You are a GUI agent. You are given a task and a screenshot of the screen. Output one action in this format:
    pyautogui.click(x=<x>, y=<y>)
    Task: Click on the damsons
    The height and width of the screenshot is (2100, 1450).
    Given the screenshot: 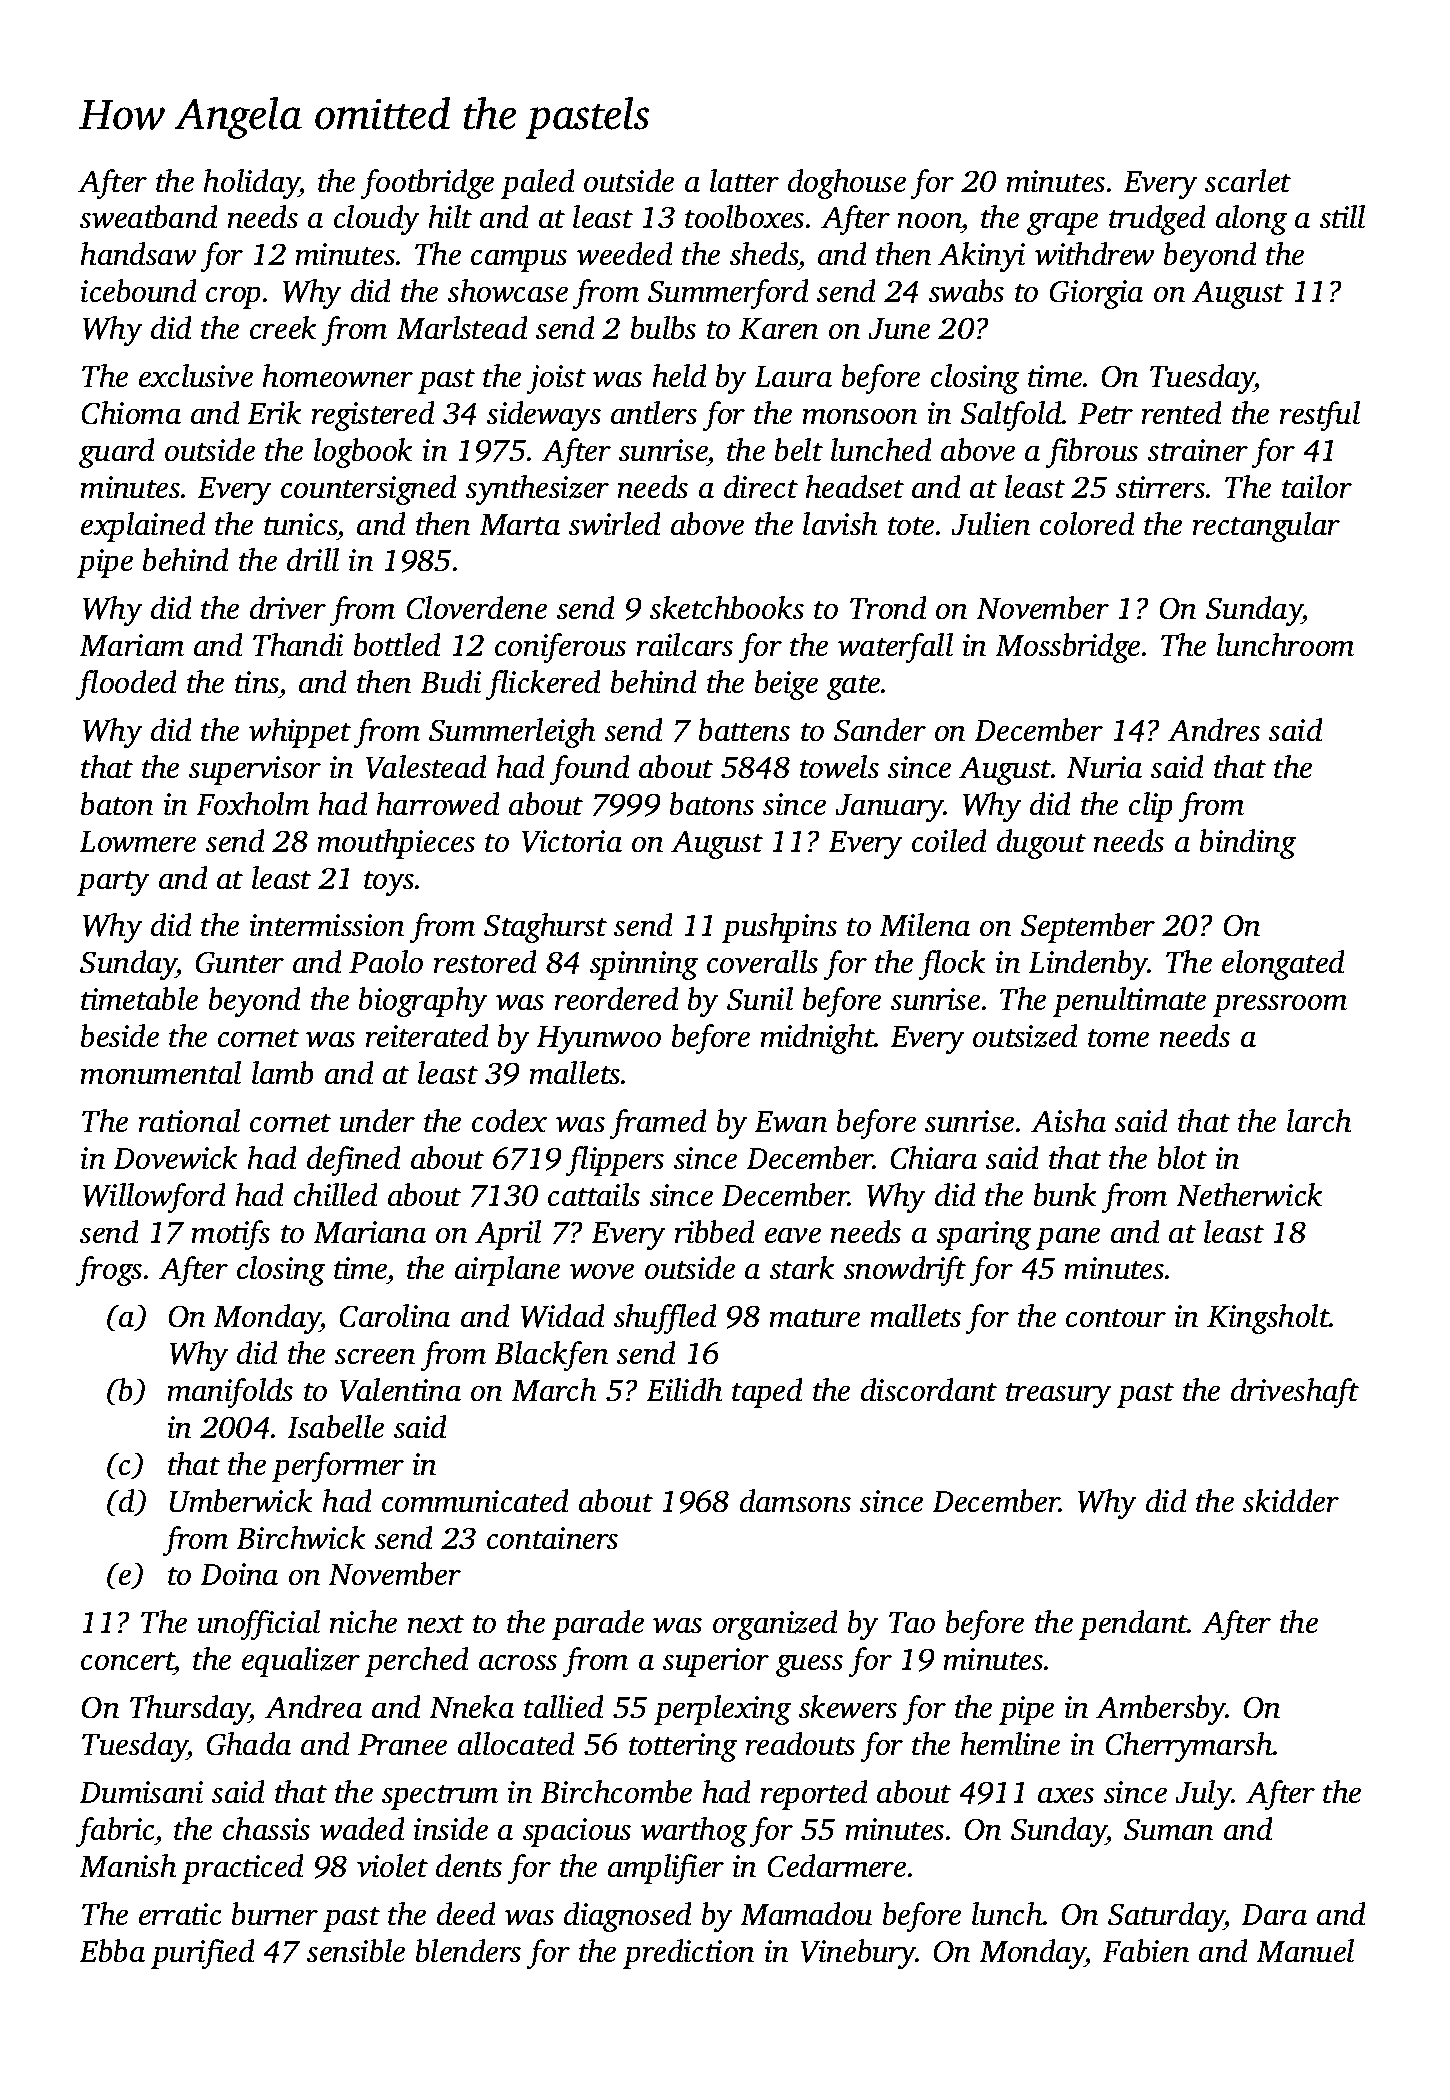 What is the action you would take?
    pyautogui.click(x=795, y=1501)
